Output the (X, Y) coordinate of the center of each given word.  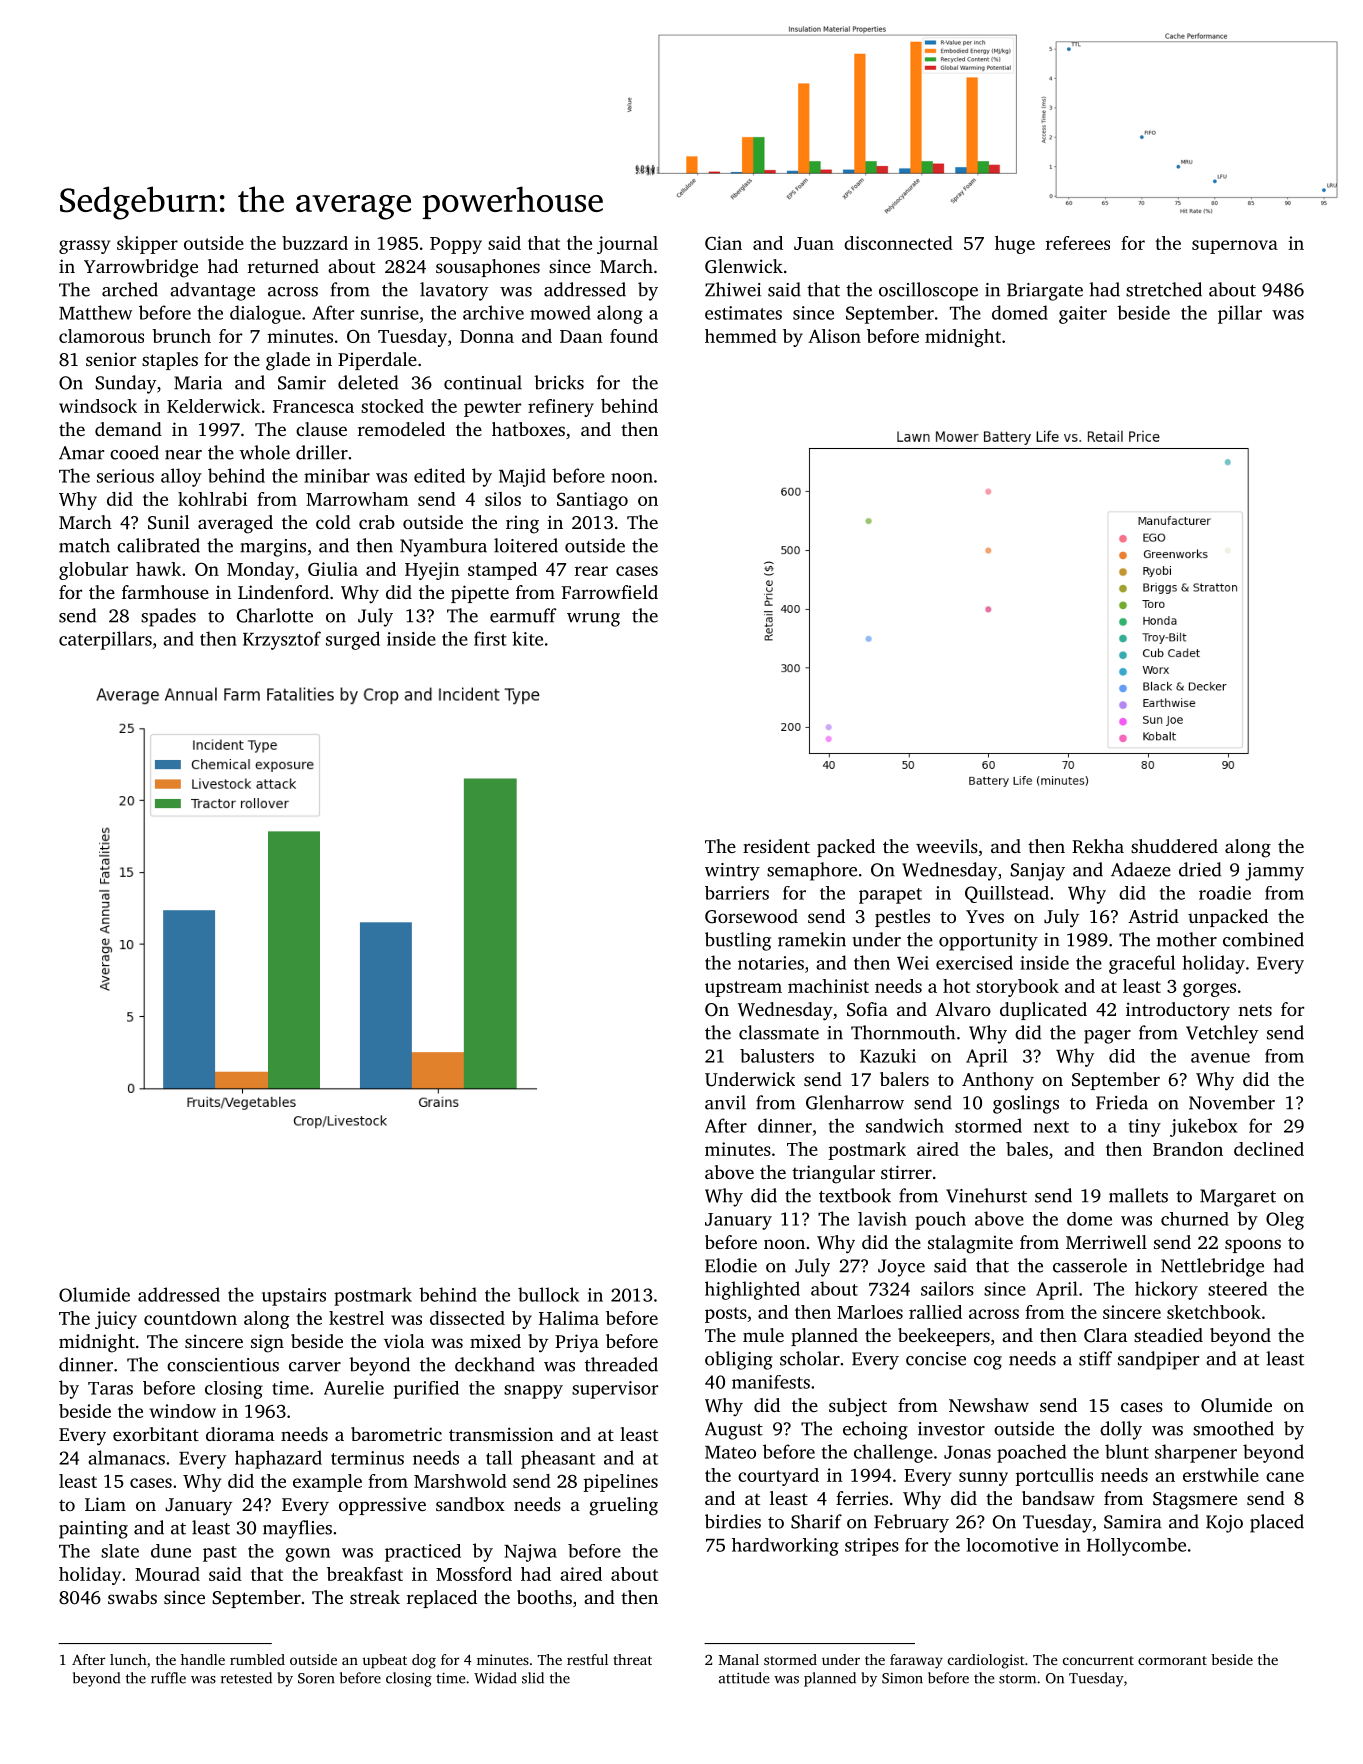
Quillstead (1007, 894)
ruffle (168, 1678)
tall (499, 1457)
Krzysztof (282, 640)
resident (776, 846)
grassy (84, 247)
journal (627, 245)
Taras (110, 1388)
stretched (1164, 289)
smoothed (1233, 1428)
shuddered (1174, 846)
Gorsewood (751, 916)
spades (168, 617)
